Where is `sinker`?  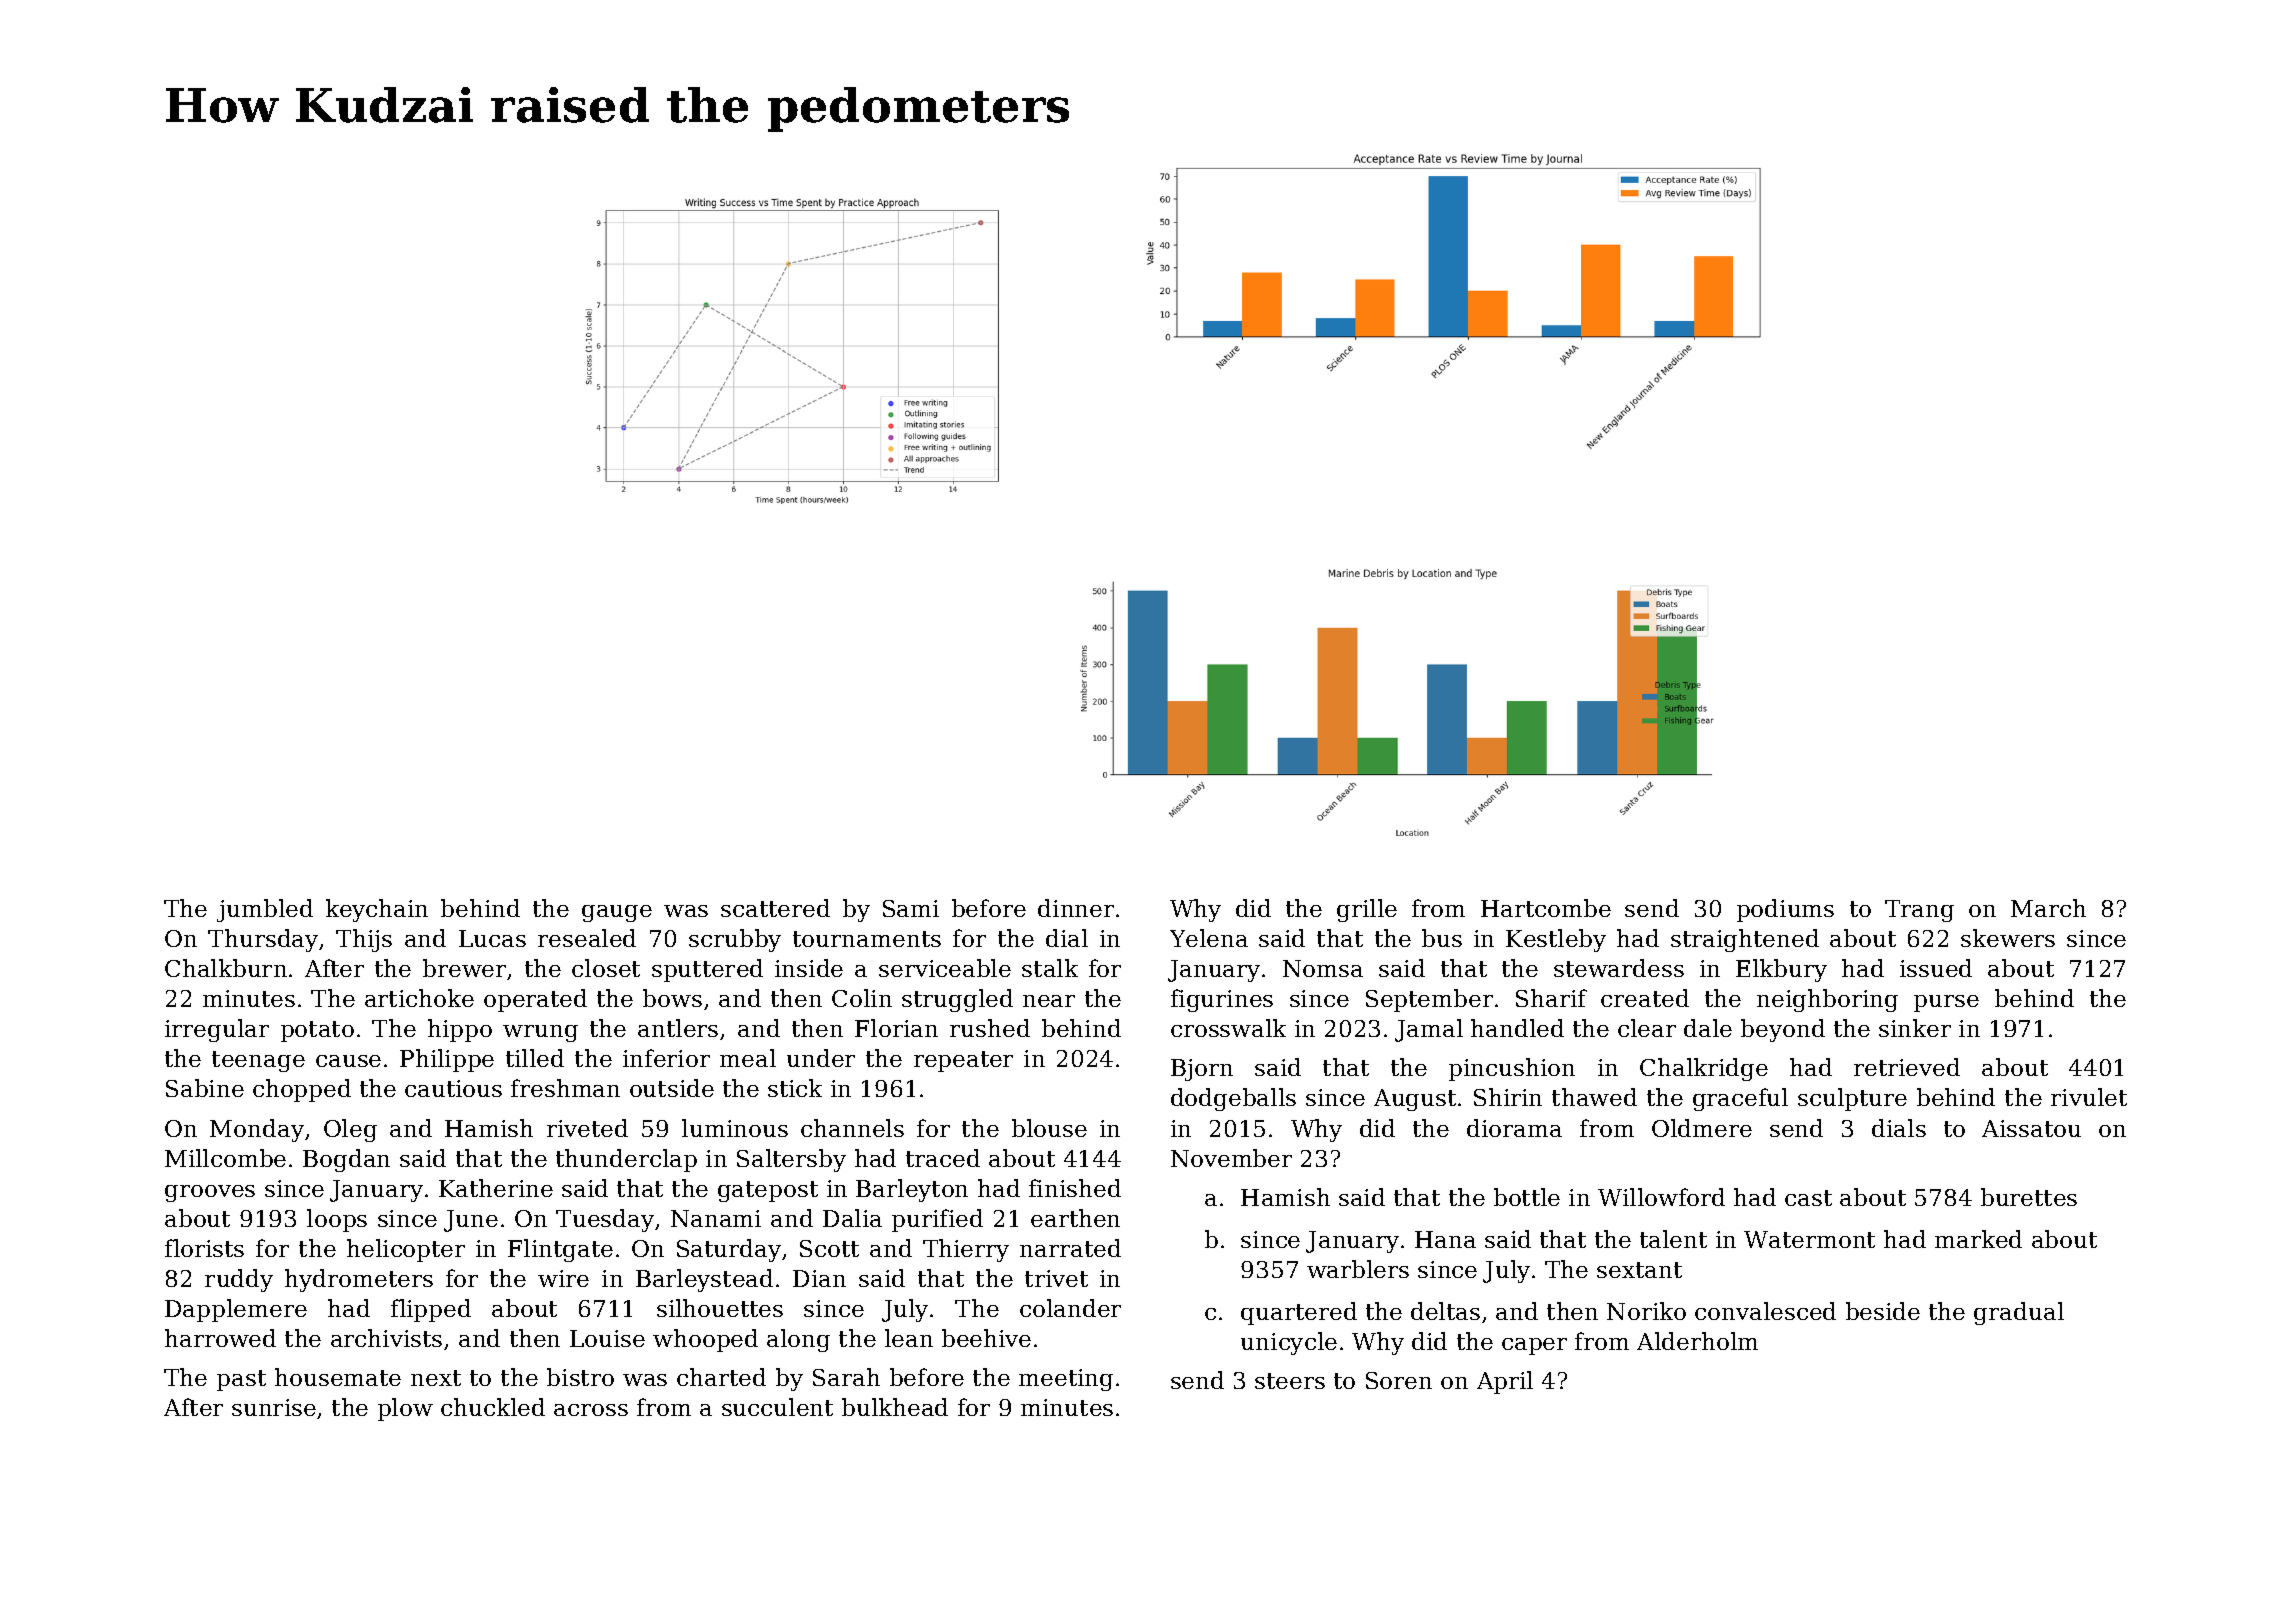
sinker is located at coordinates (1915, 1028).
